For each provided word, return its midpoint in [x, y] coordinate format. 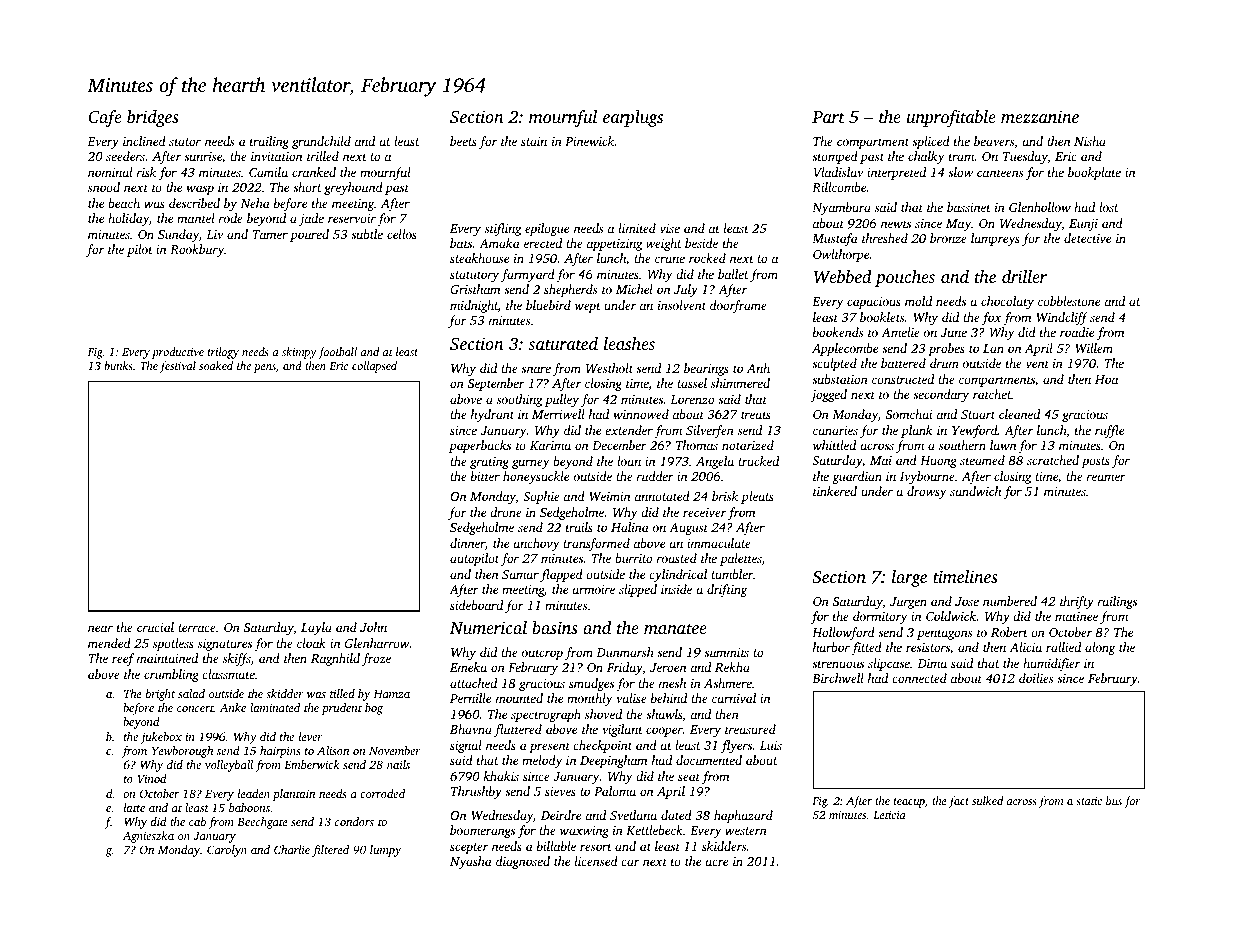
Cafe [105, 118]
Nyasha [471, 862]
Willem [1094, 348]
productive [178, 353]
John [373, 627]
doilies [1036, 678]
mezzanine [1040, 117]
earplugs [633, 118]
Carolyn [227, 851]
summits [726, 652]
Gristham [475, 289]
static [1089, 801]
